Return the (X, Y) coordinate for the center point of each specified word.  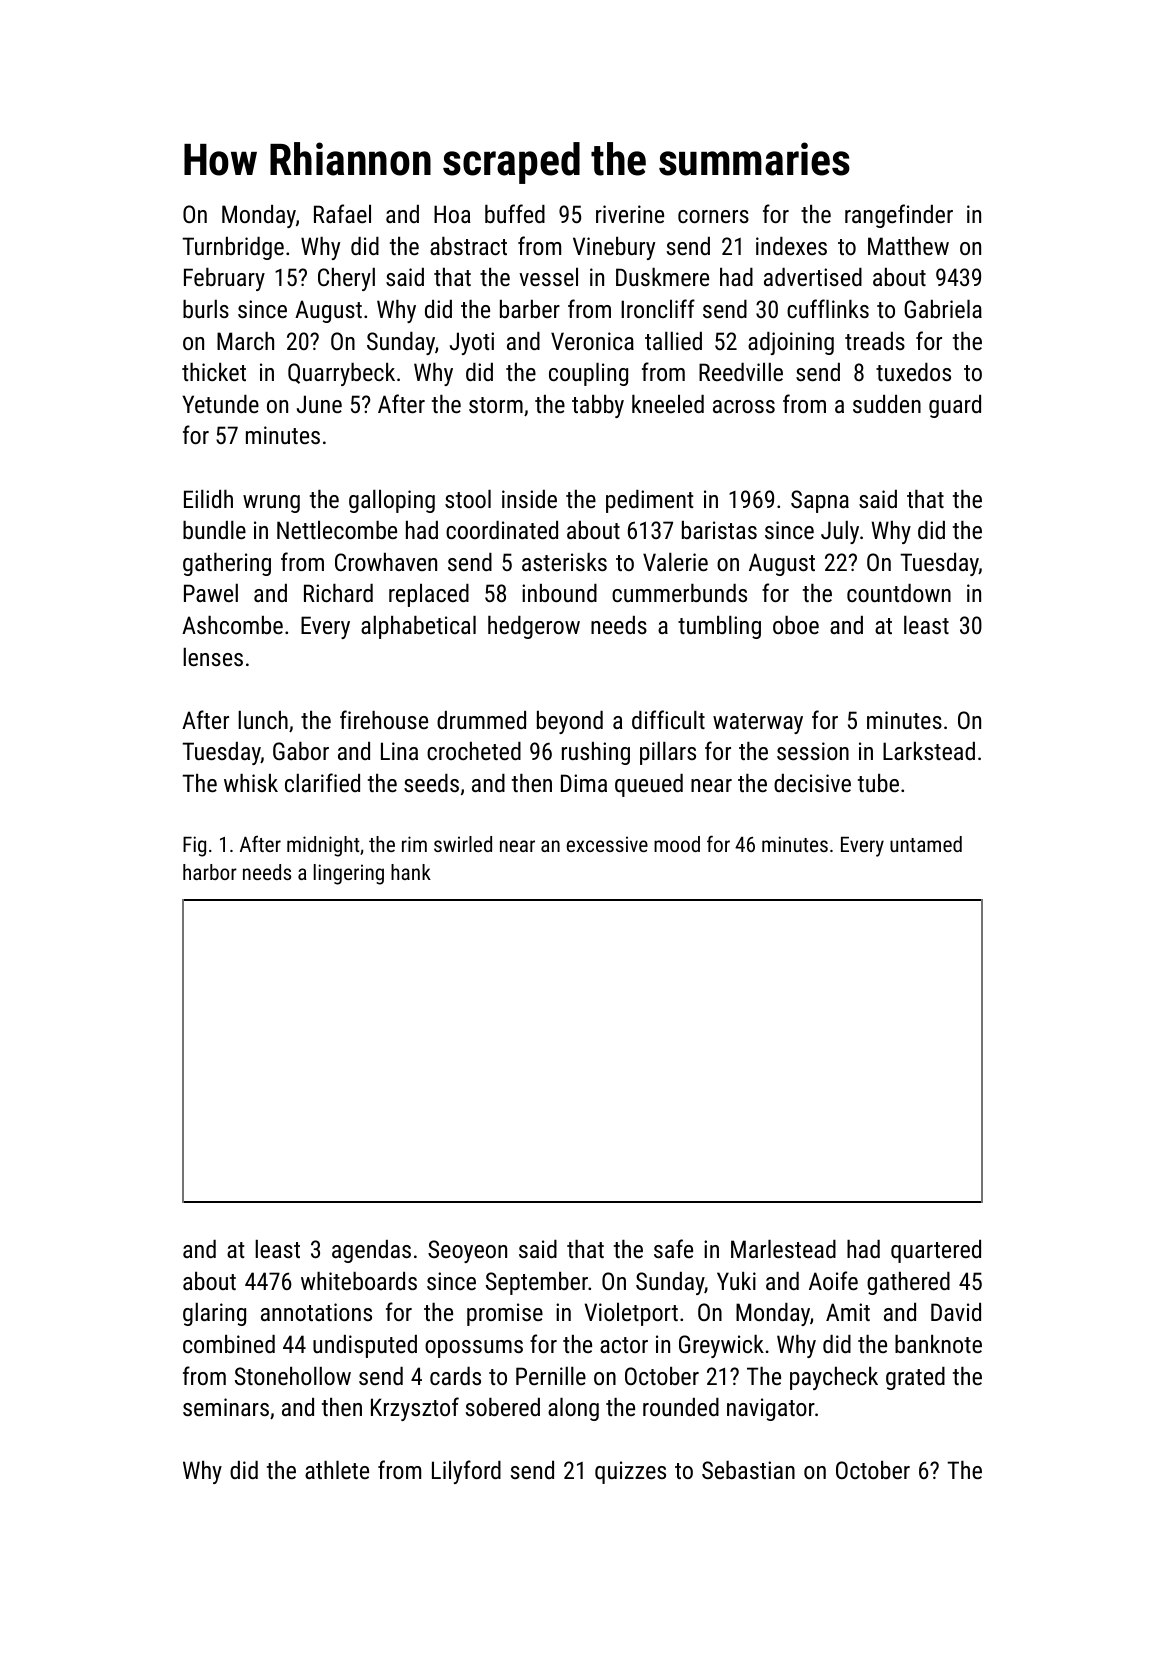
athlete (337, 1470)
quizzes (630, 1472)
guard (955, 406)
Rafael (342, 213)
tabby (598, 406)
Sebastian (748, 1470)
